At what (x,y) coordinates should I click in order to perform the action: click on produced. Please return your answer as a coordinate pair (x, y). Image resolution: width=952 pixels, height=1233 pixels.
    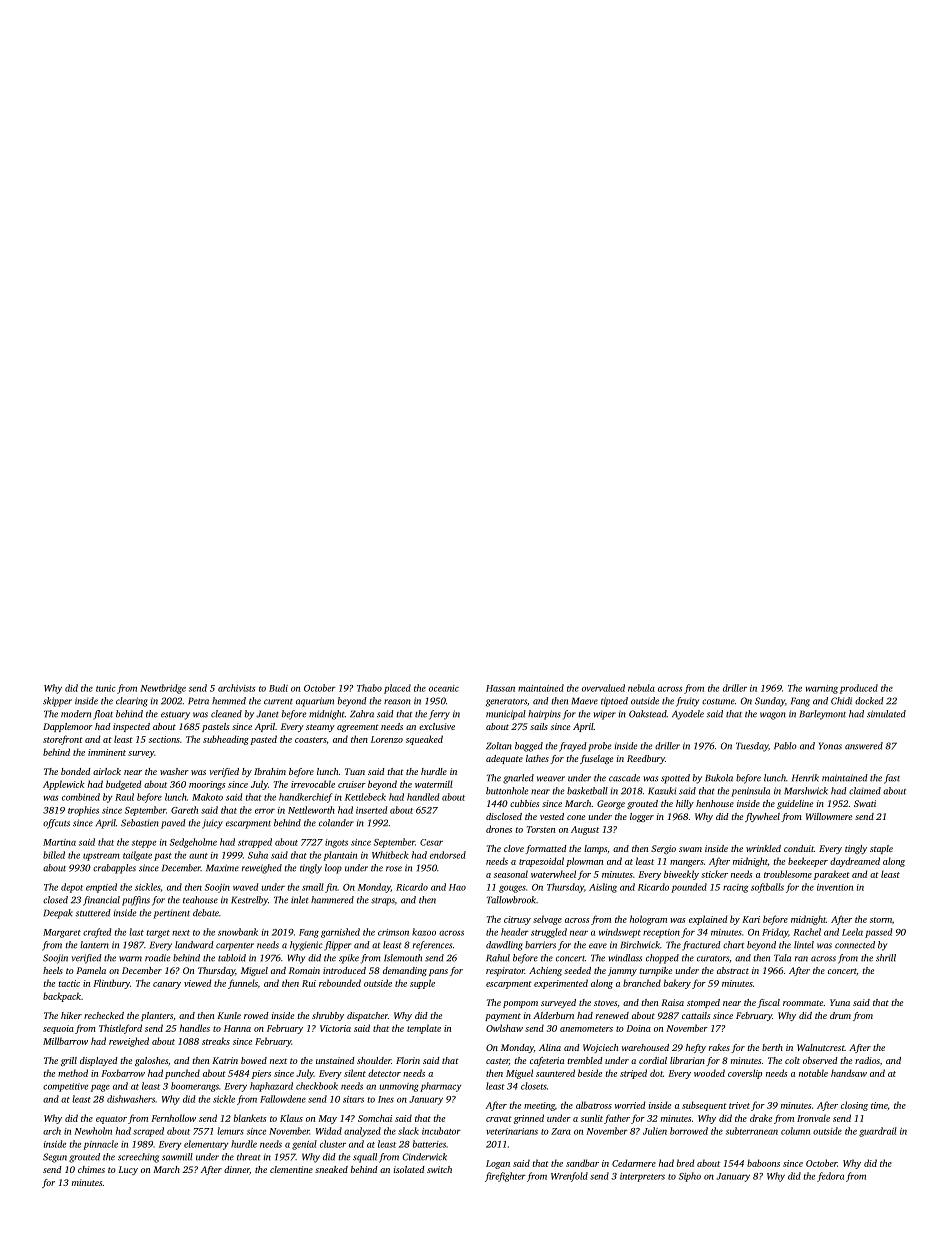
    Looking at the image, I should click on (859, 689).
